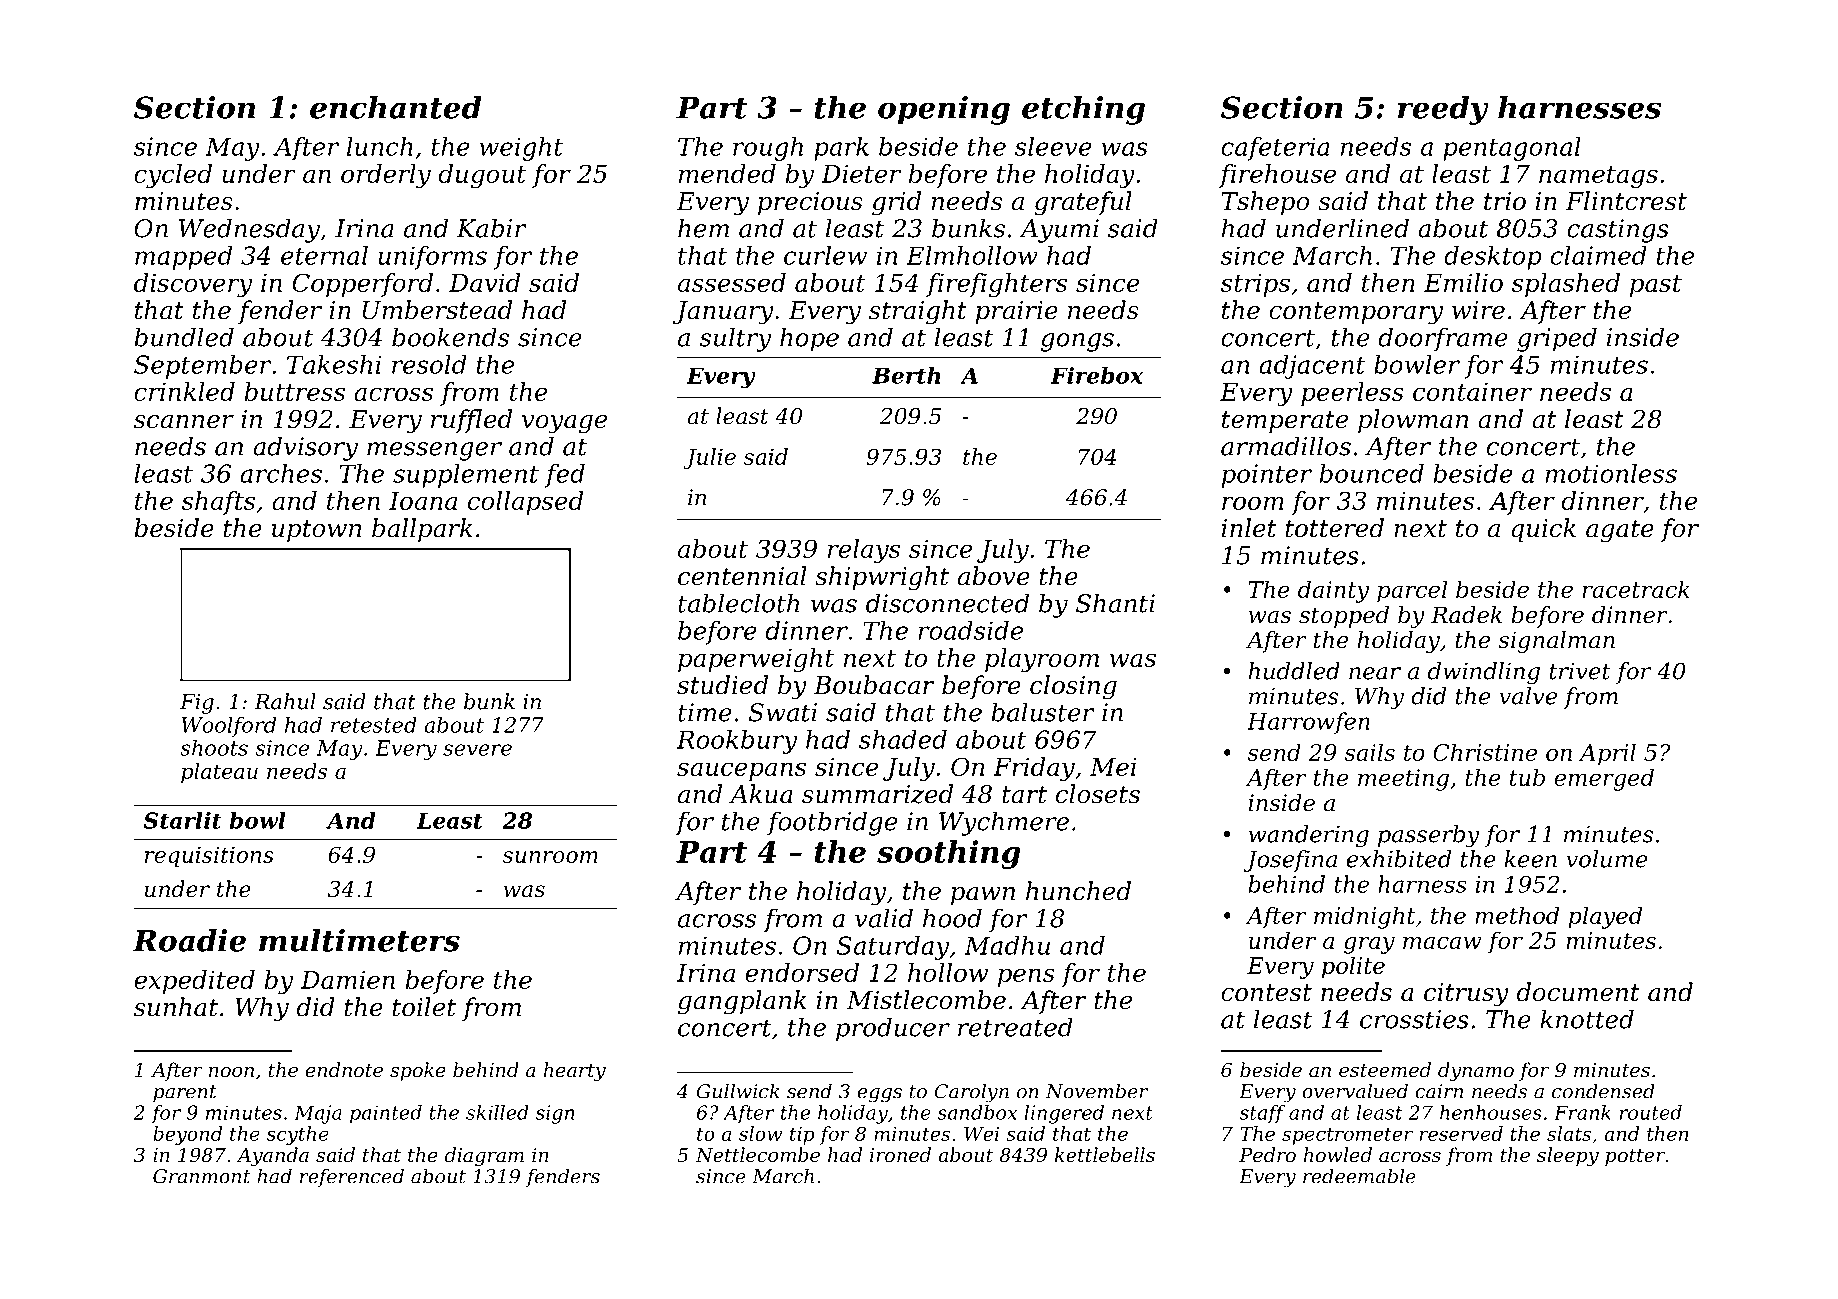  What do you see at coordinates (424, 1007) in the image?
I see `toilet` at bounding box center [424, 1007].
